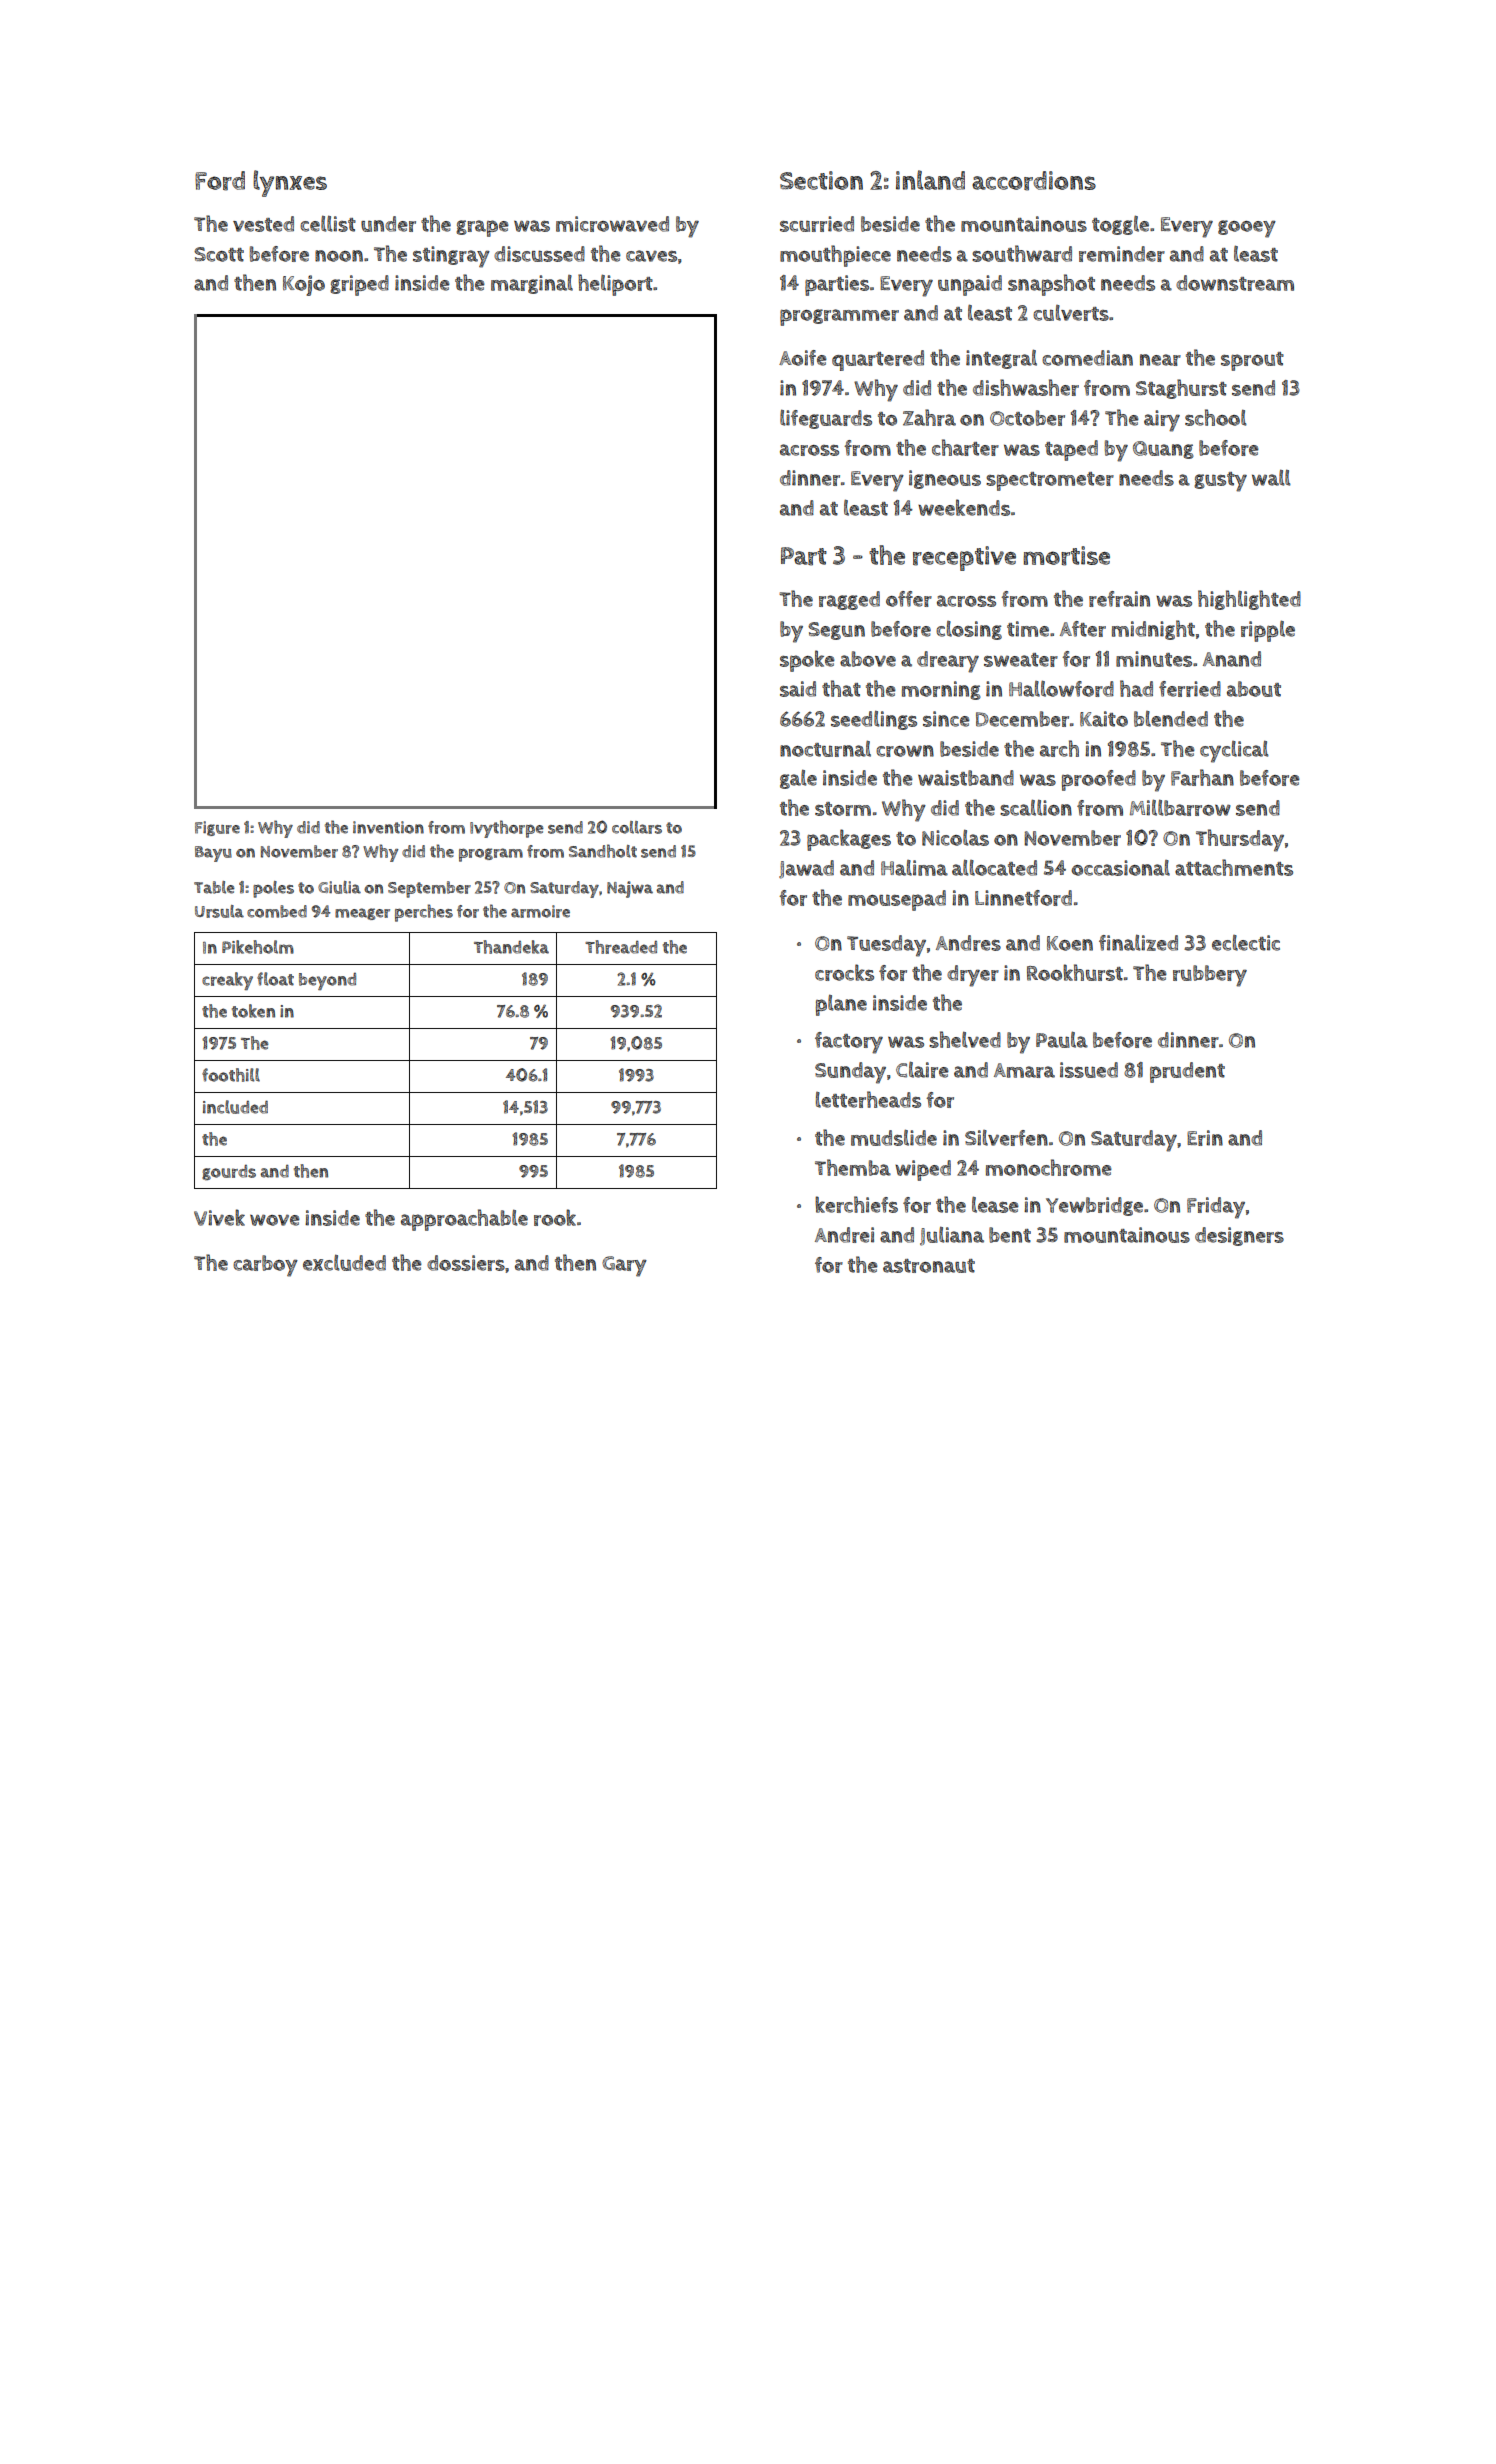 Image resolution: width=1496 pixels, height=2464 pixels. I want to click on Section, so click(821, 180).
